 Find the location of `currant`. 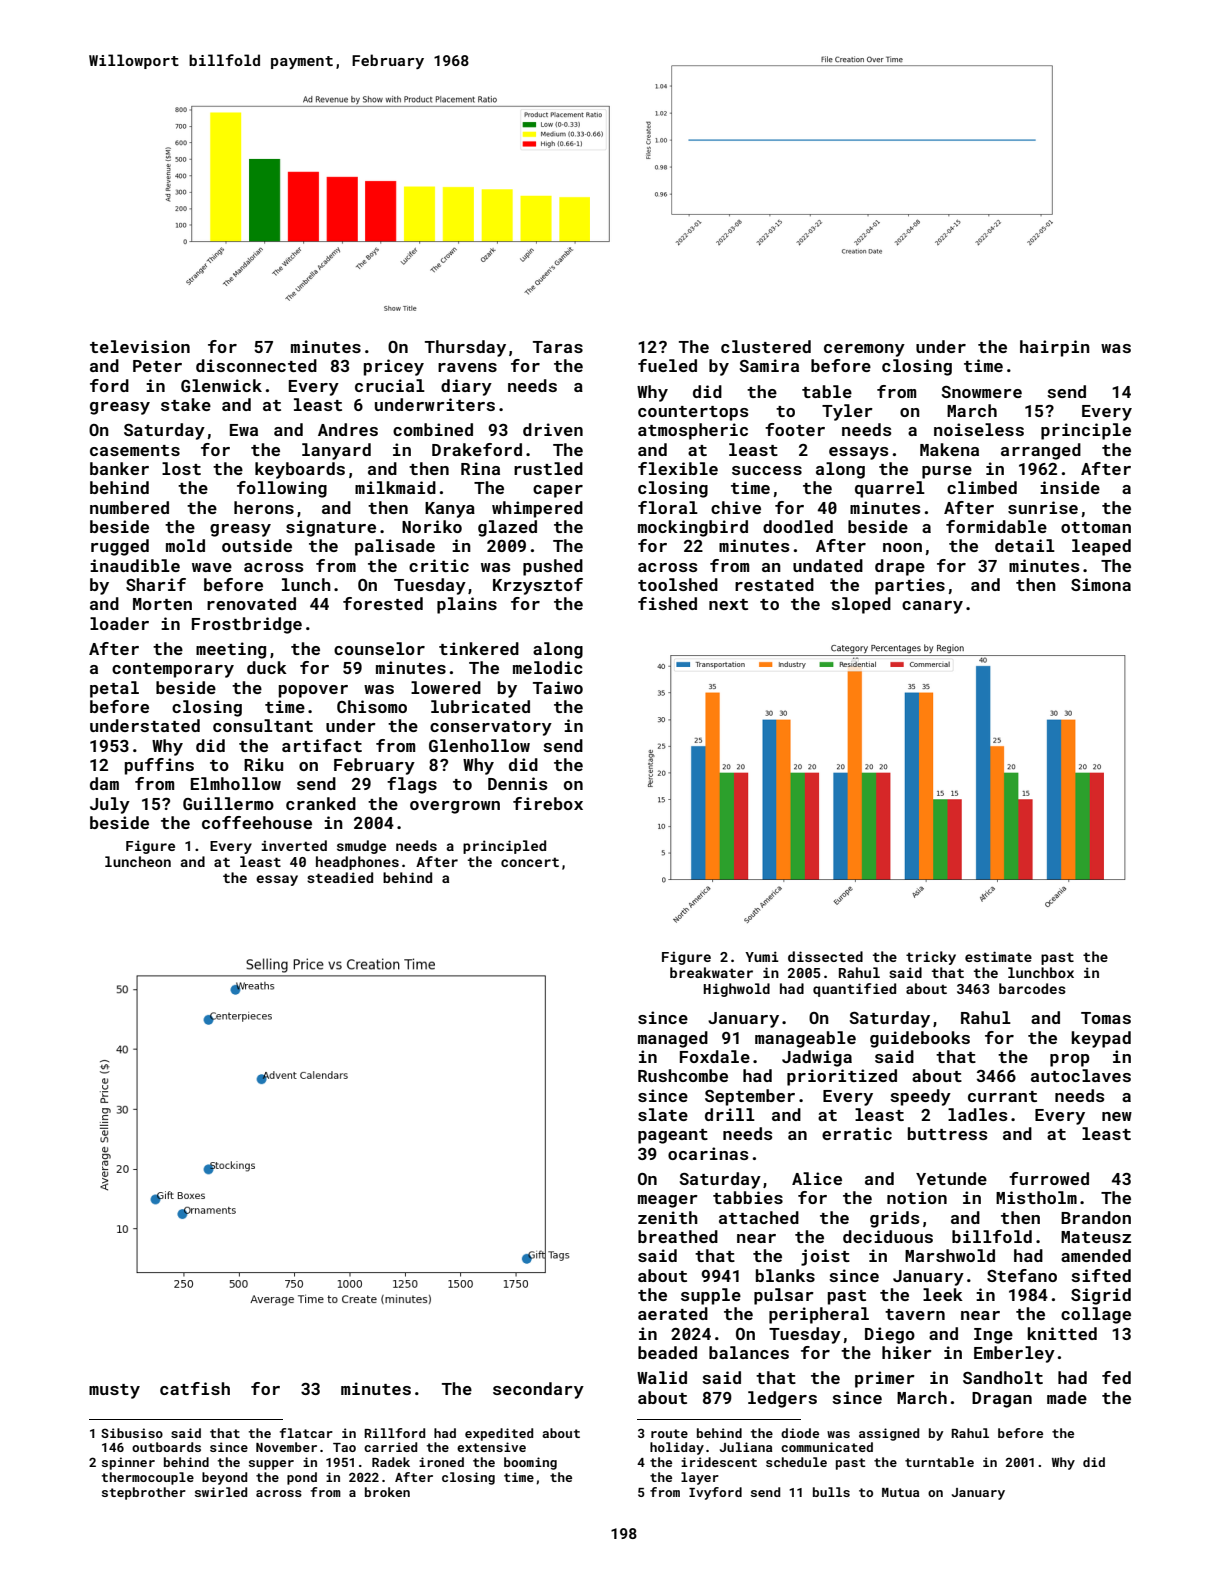

currant is located at coordinates (1002, 1096).
